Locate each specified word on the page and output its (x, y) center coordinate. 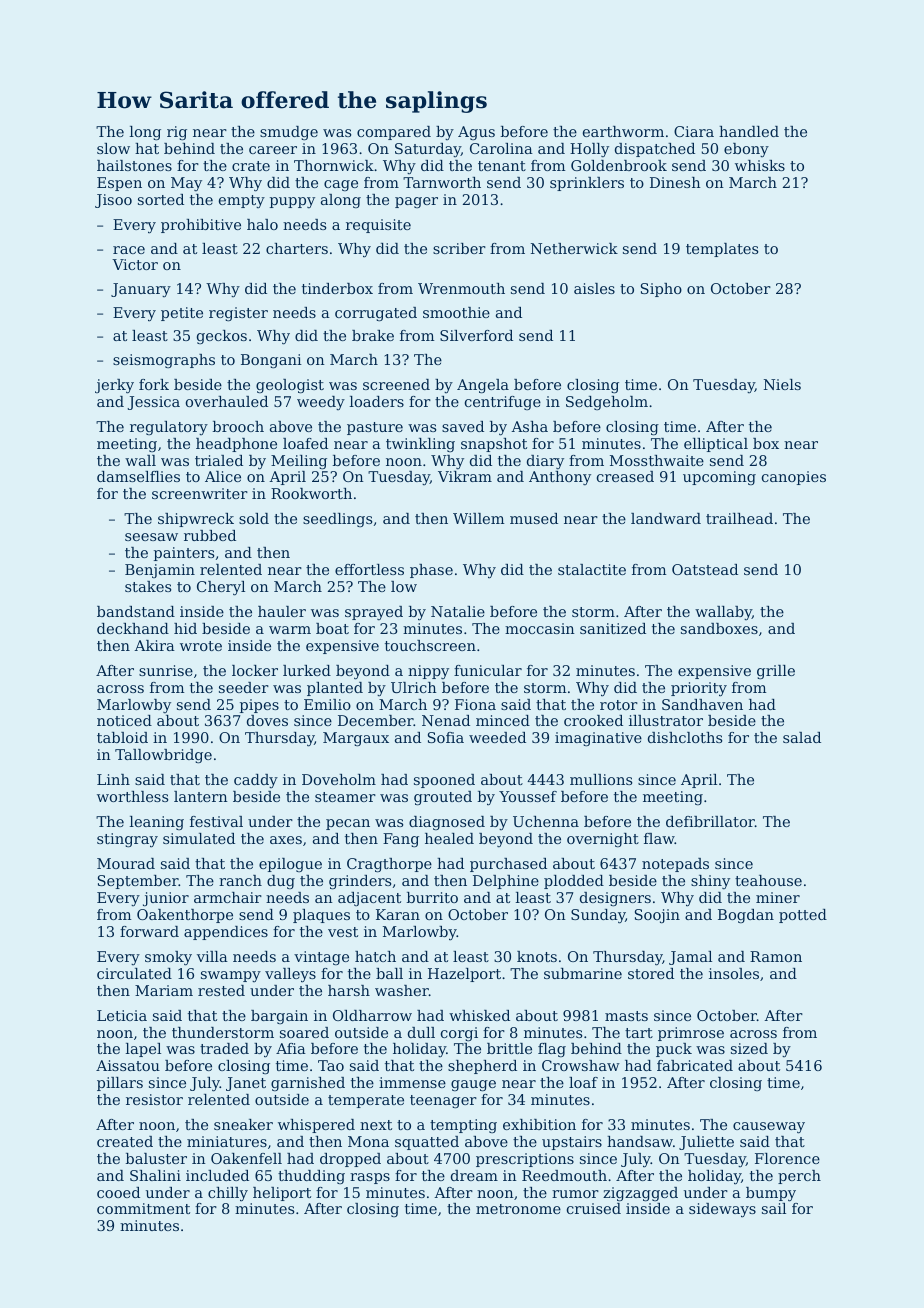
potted (803, 916)
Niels (782, 384)
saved (463, 426)
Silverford (476, 335)
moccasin (540, 628)
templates (722, 250)
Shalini (155, 1175)
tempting (463, 1126)
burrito (432, 897)
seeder (244, 687)
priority (699, 689)
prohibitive (201, 226)
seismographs (164, 361)
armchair (228, 897)
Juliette (706, 1143)
